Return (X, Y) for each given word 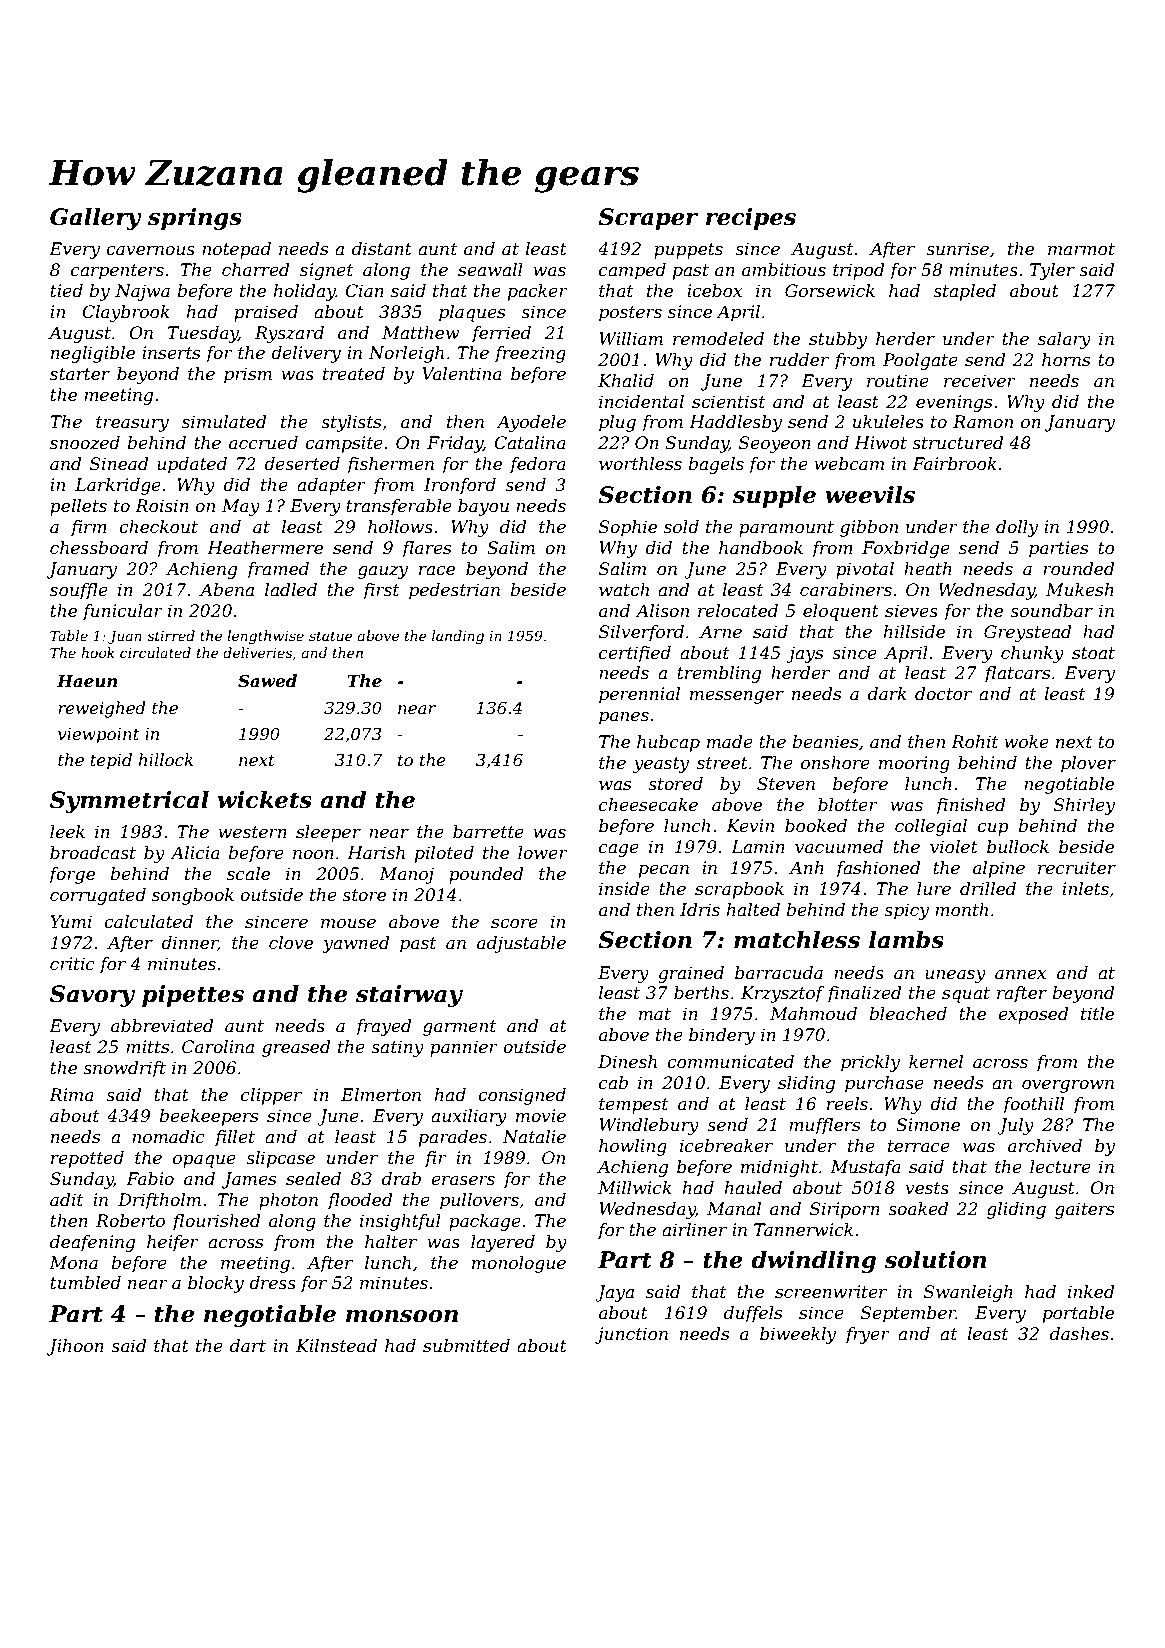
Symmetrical (129, 802)
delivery (306, 354)
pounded (486, 875)
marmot (1081, 249)
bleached (908, 1014)
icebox (714, 290)
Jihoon (75, 1347)
